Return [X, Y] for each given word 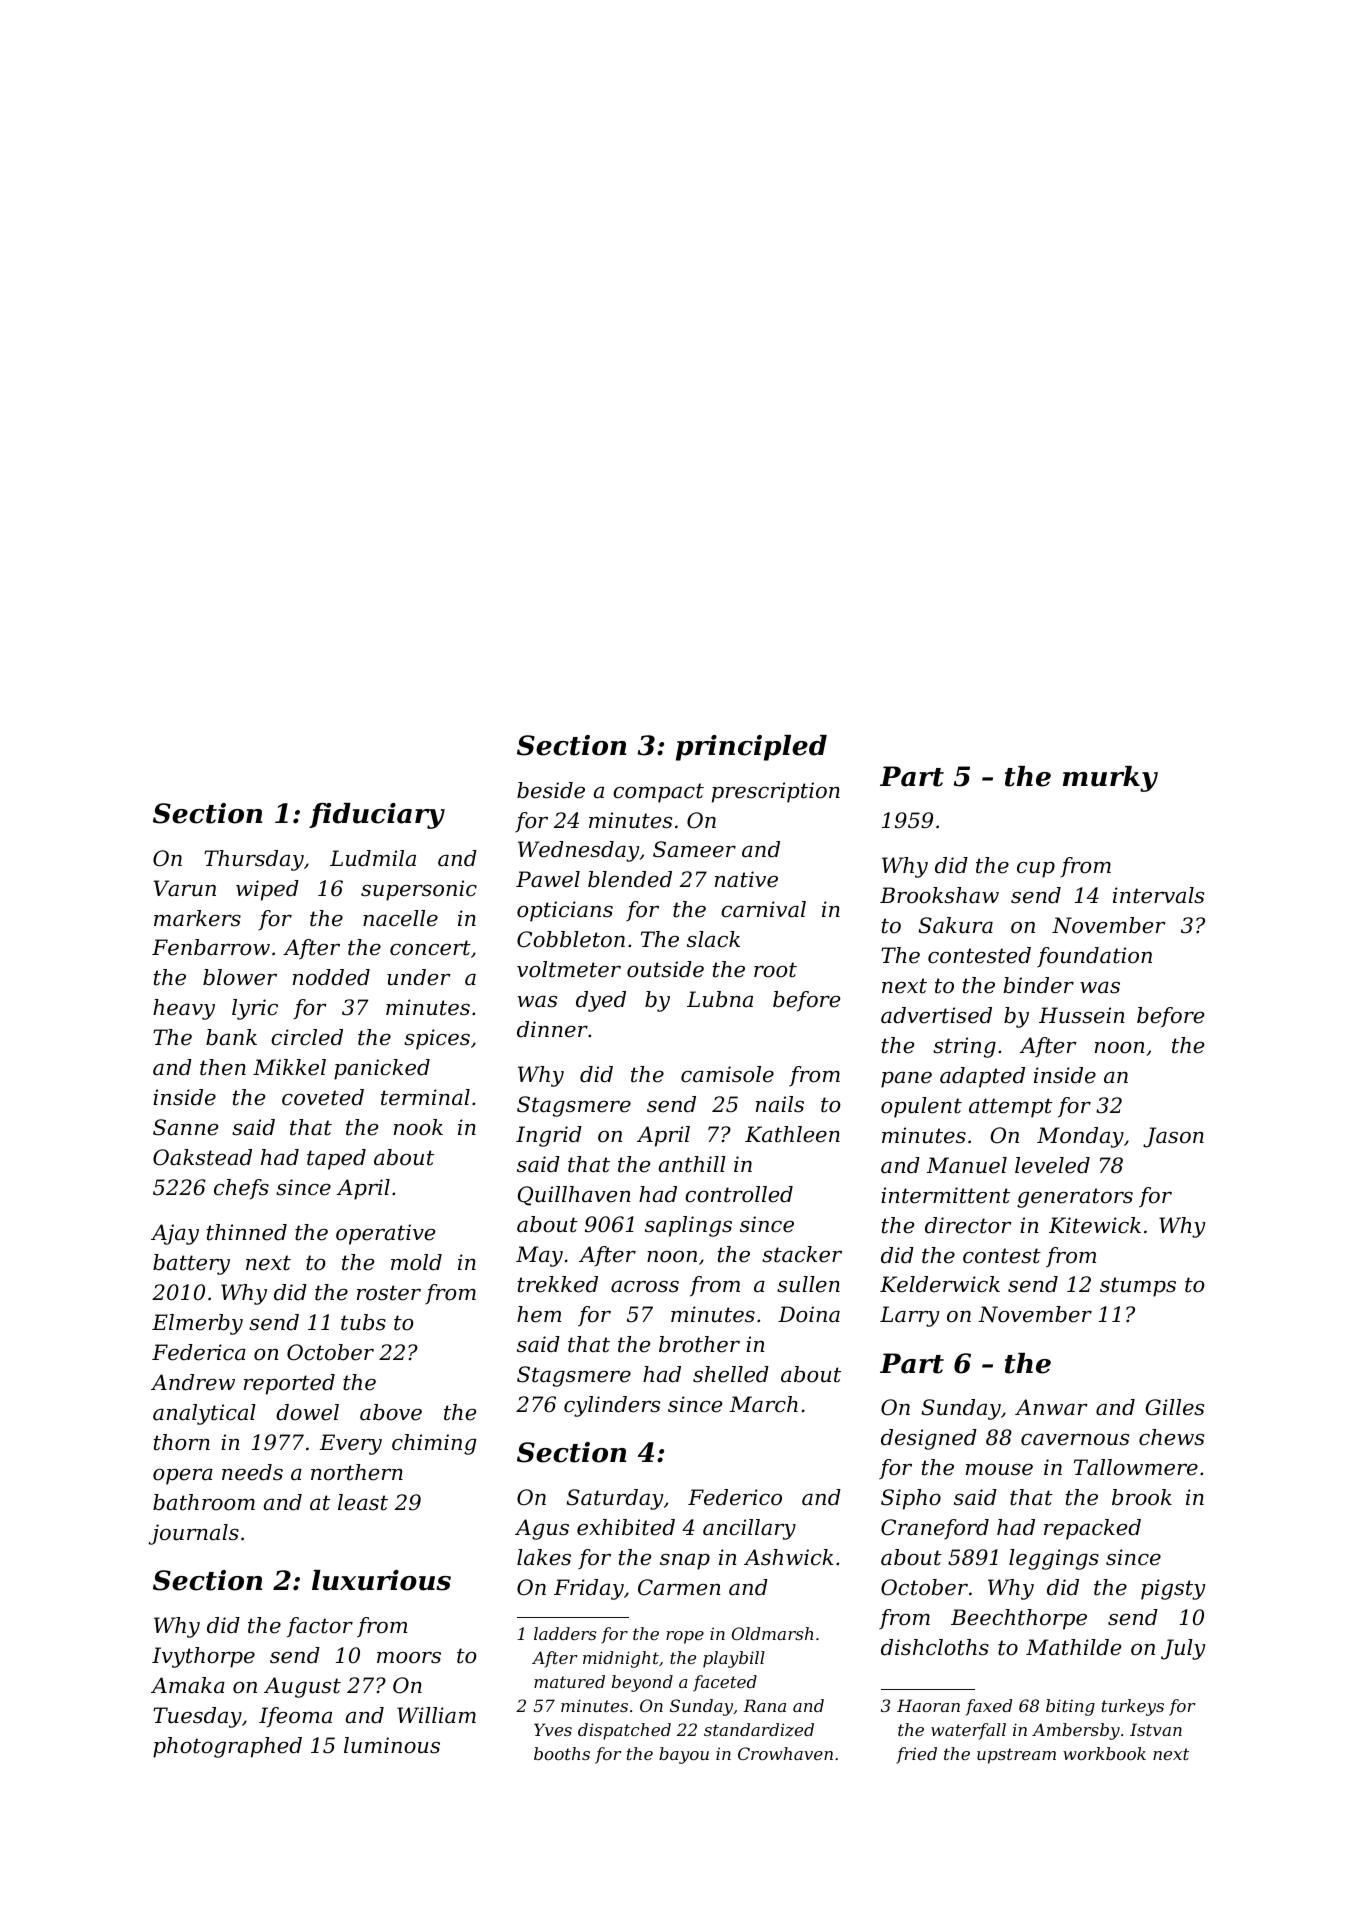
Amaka [188, 1685]
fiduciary [377, 816]
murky [1110, 779]
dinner [552, 1029]
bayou [684, 1755]
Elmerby [197, 1324]
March [764, 1404]
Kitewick [1095, 1225]
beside [551, 790]
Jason [1173, 1137]
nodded [331, 977]
